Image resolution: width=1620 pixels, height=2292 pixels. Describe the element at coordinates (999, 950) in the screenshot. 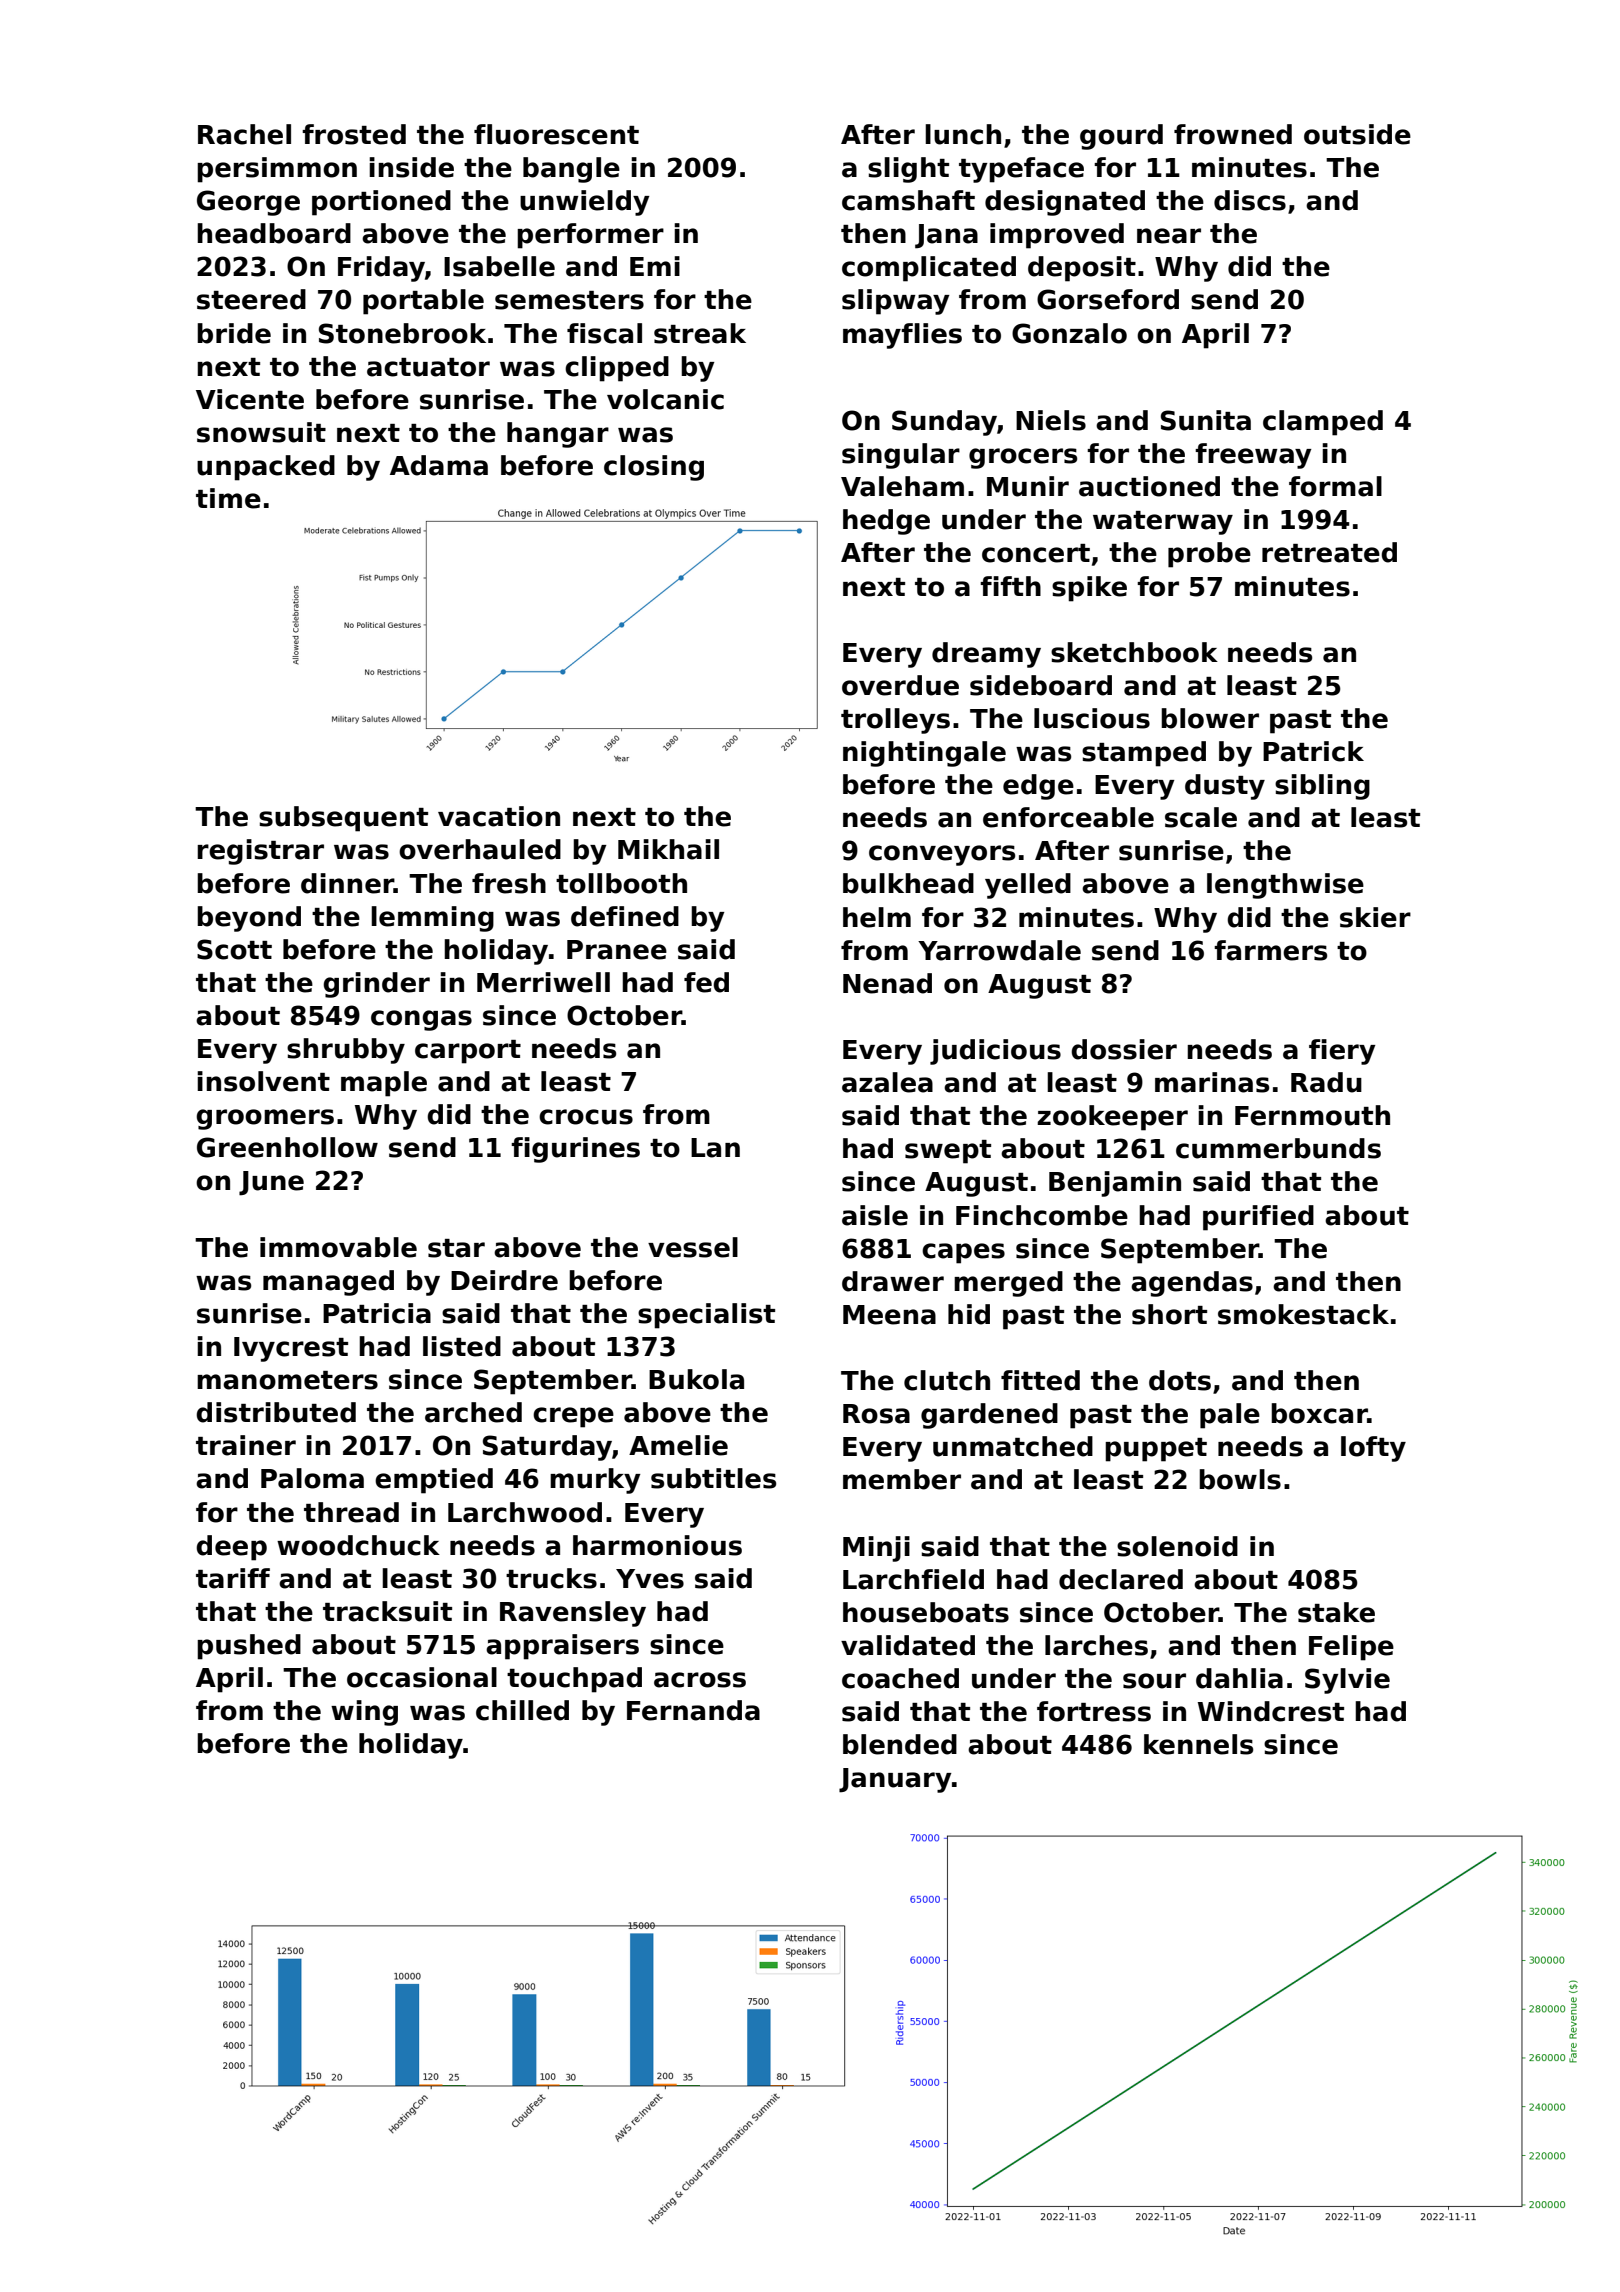

I see `Yarrowdale` at that location.
